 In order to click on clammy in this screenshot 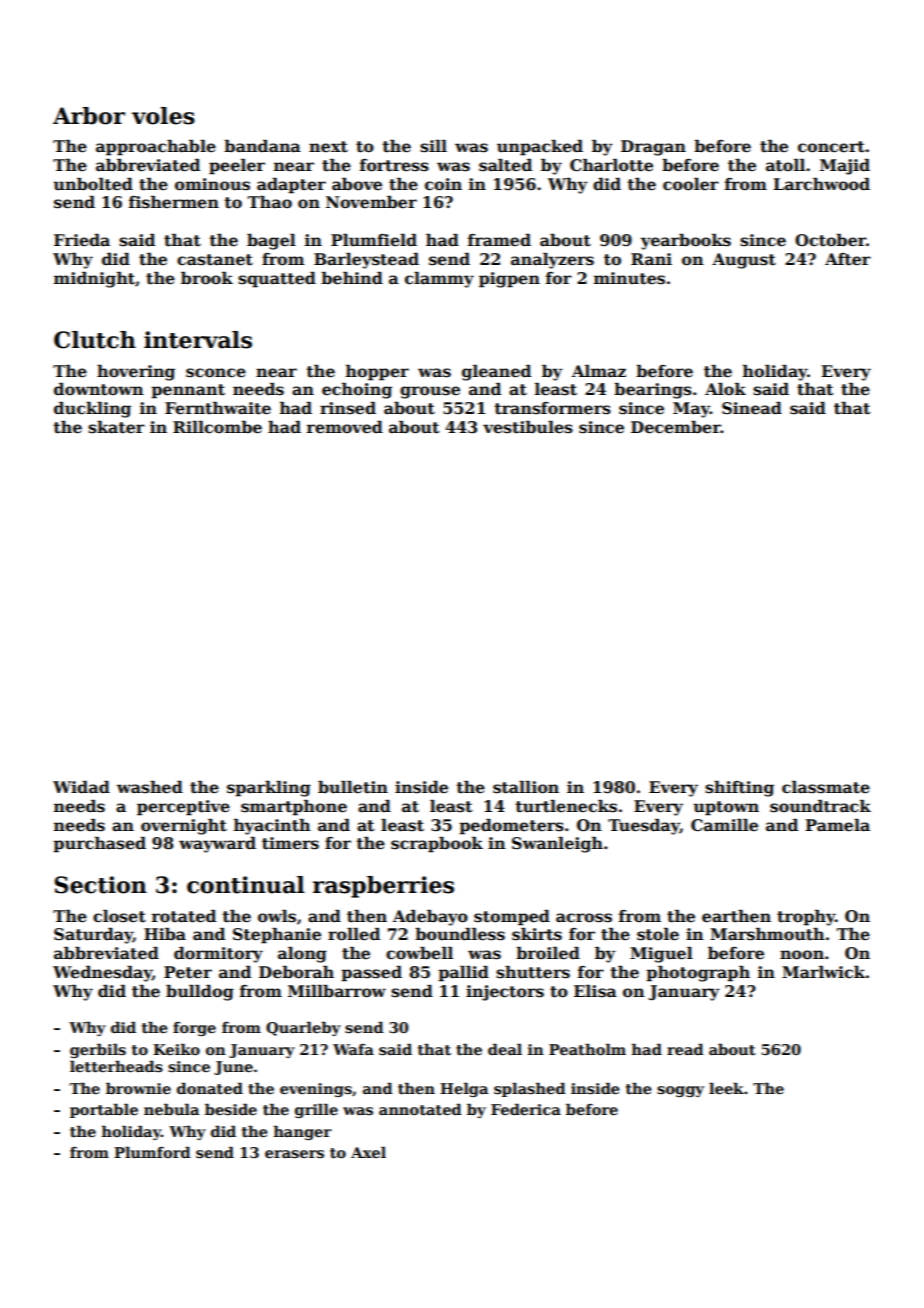, I will do `click(439, 280)`.
